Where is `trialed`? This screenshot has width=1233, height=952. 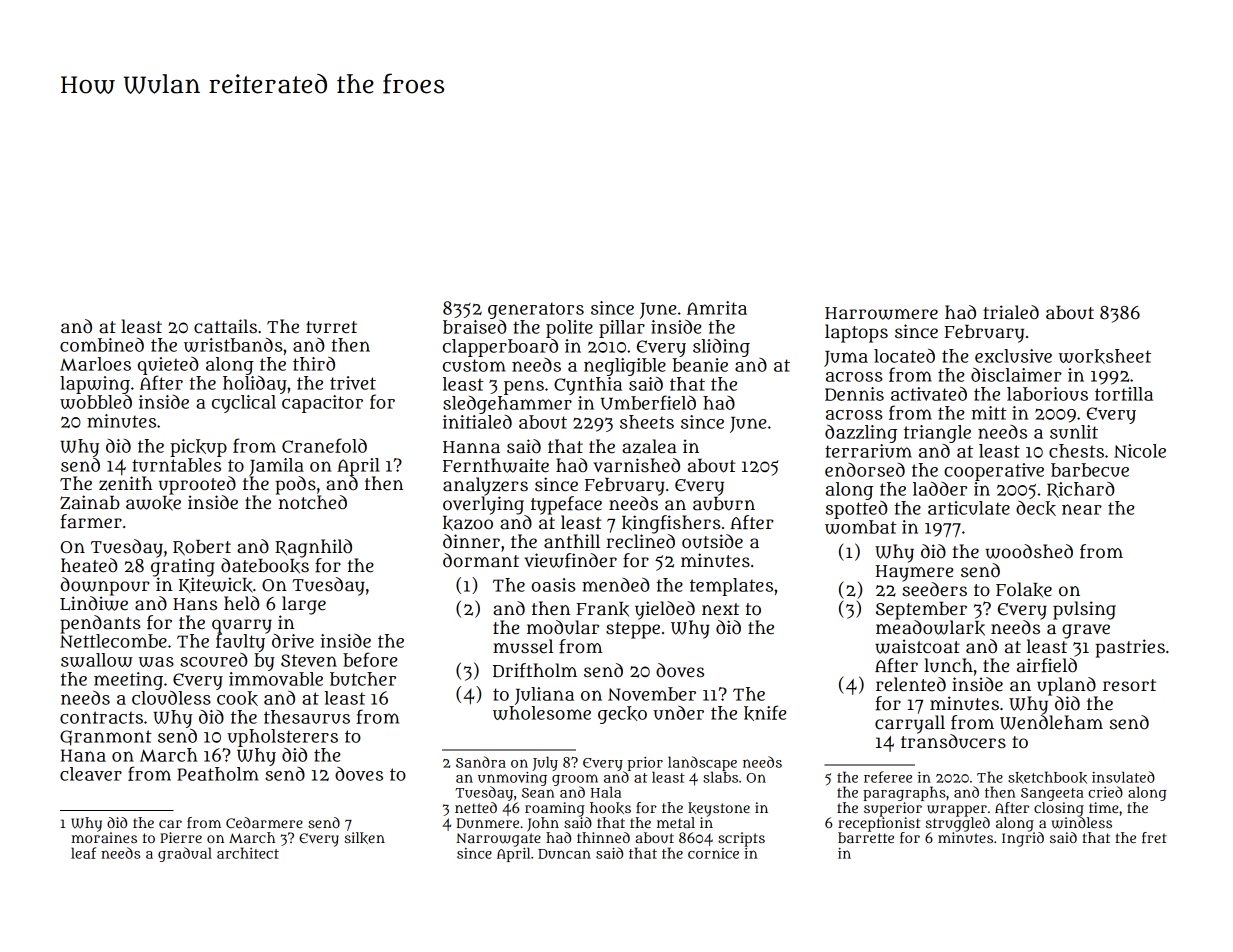
trialed is located at coordinates (1011, 312).
